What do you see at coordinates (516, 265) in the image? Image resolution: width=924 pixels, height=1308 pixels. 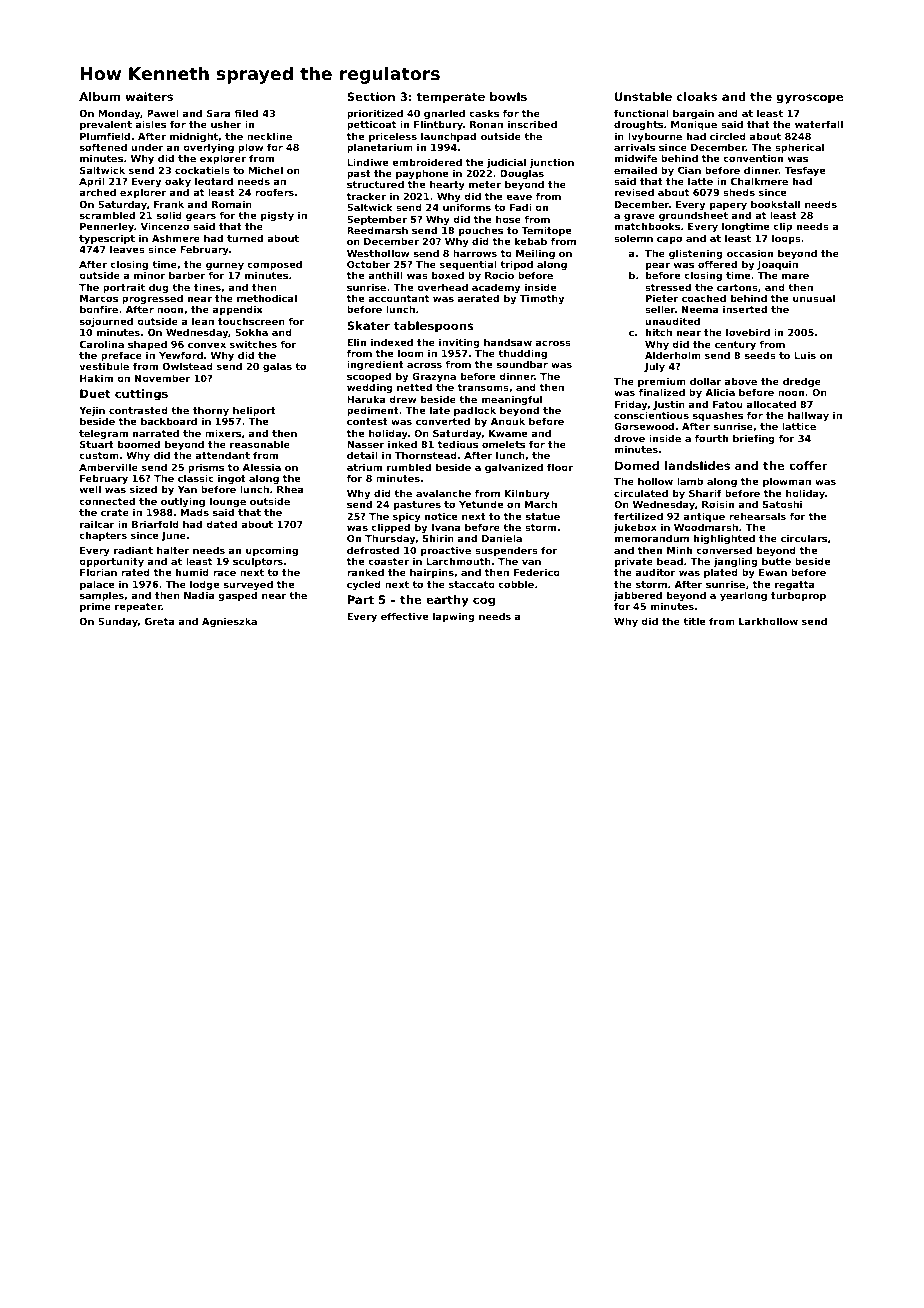 I see `tripod` at bounding box center [516, 265].
